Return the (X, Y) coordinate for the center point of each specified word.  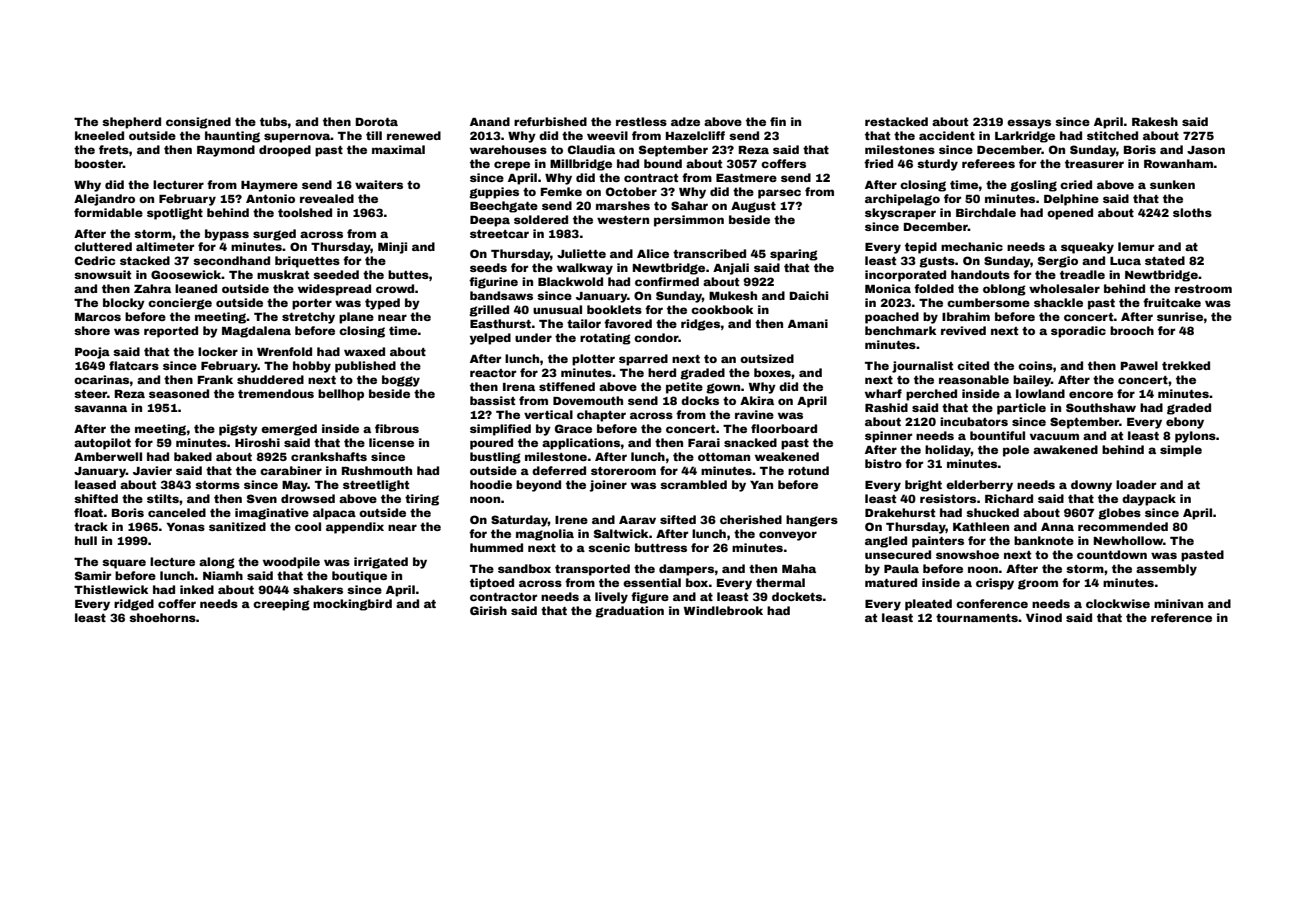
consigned (198, 123)
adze (685, 121)
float (88, 512)
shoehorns (162, 617)
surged (274, 235)
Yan (761, 485)
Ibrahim (966, 316)
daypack (1149, 500)
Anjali (731, 269)
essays (1029, 124)
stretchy (308, 318)
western (623, 220)
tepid (921, 248)
